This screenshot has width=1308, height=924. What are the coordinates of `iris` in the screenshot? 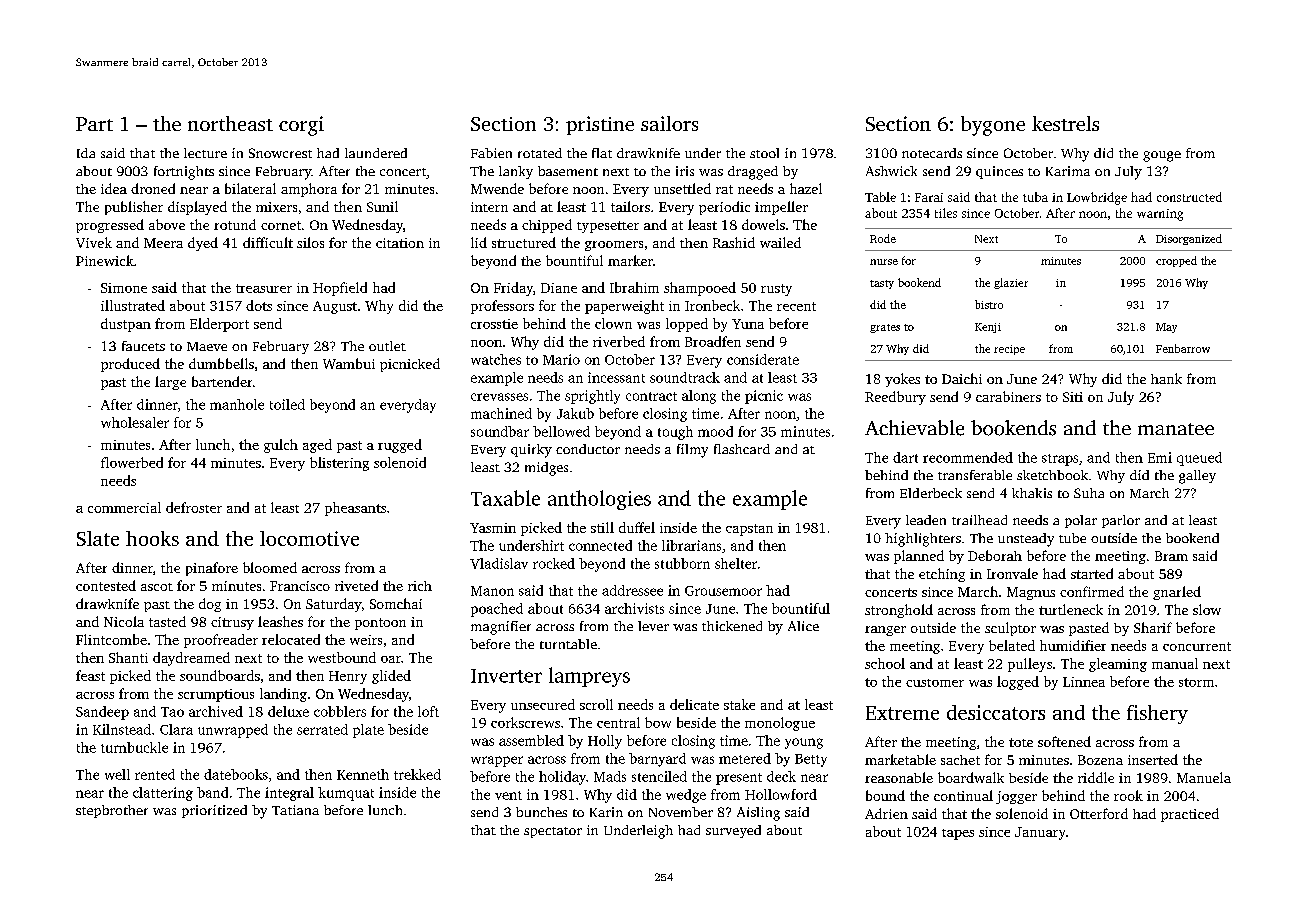 It's located at (685, 171).
